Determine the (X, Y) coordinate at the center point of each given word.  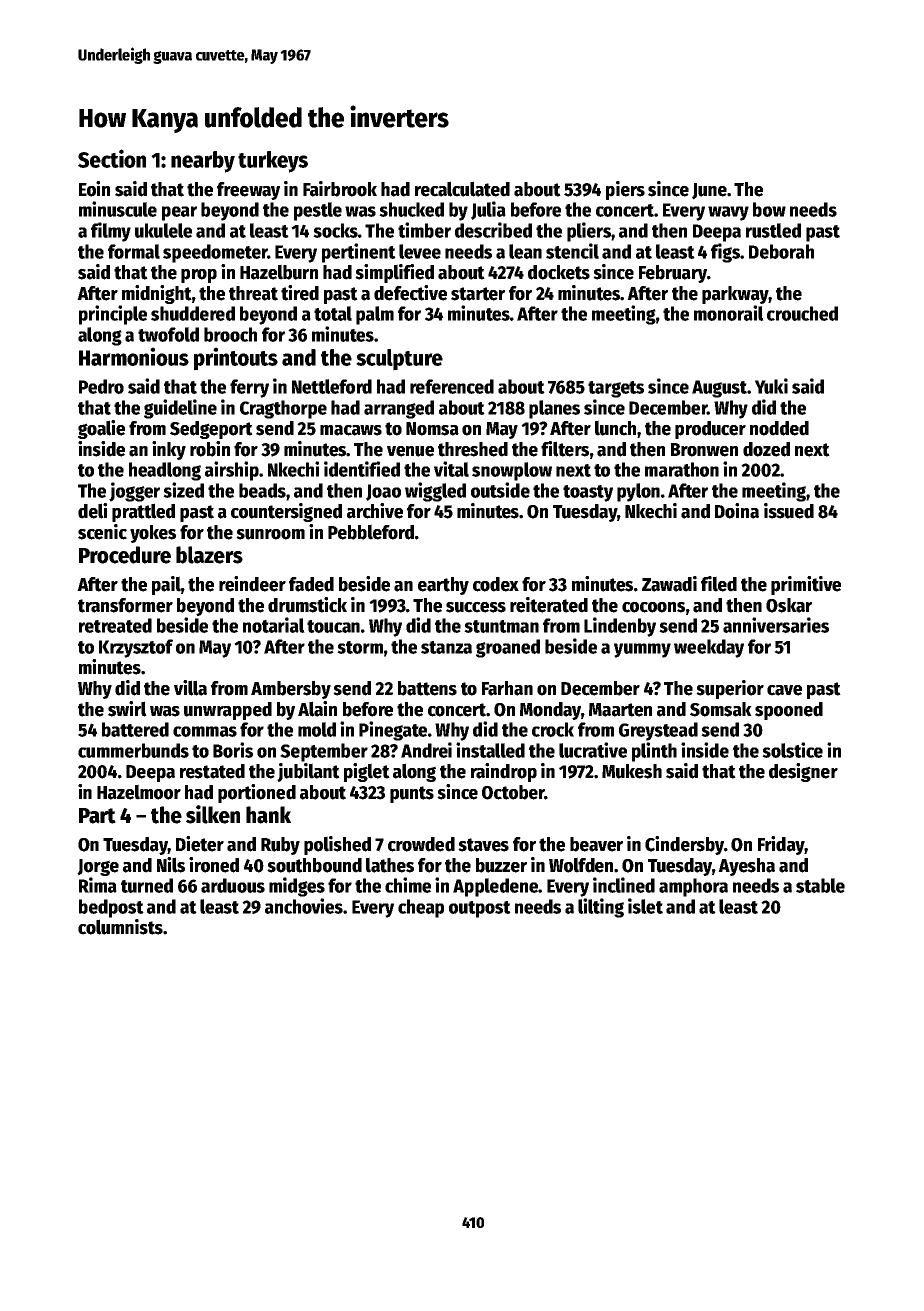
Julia (488, 210)
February (673, 274)
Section (112, 158)
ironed (214, 865)
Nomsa (432, 429)
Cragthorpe (283, 409)
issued (789, 511)
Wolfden (581, 865)
